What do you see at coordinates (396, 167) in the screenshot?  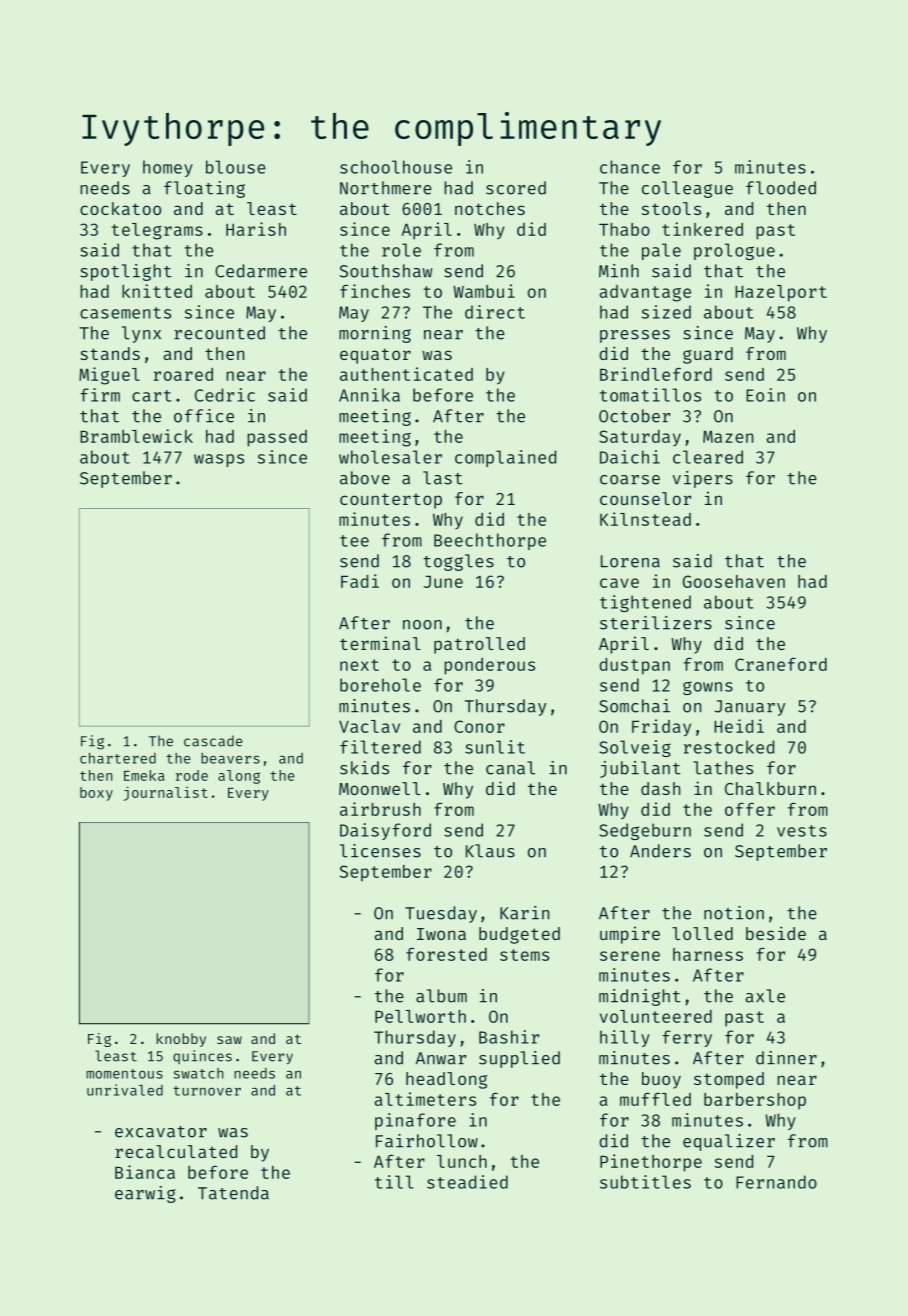 I see `schoolhouse` at bounding box center [396, 167].
